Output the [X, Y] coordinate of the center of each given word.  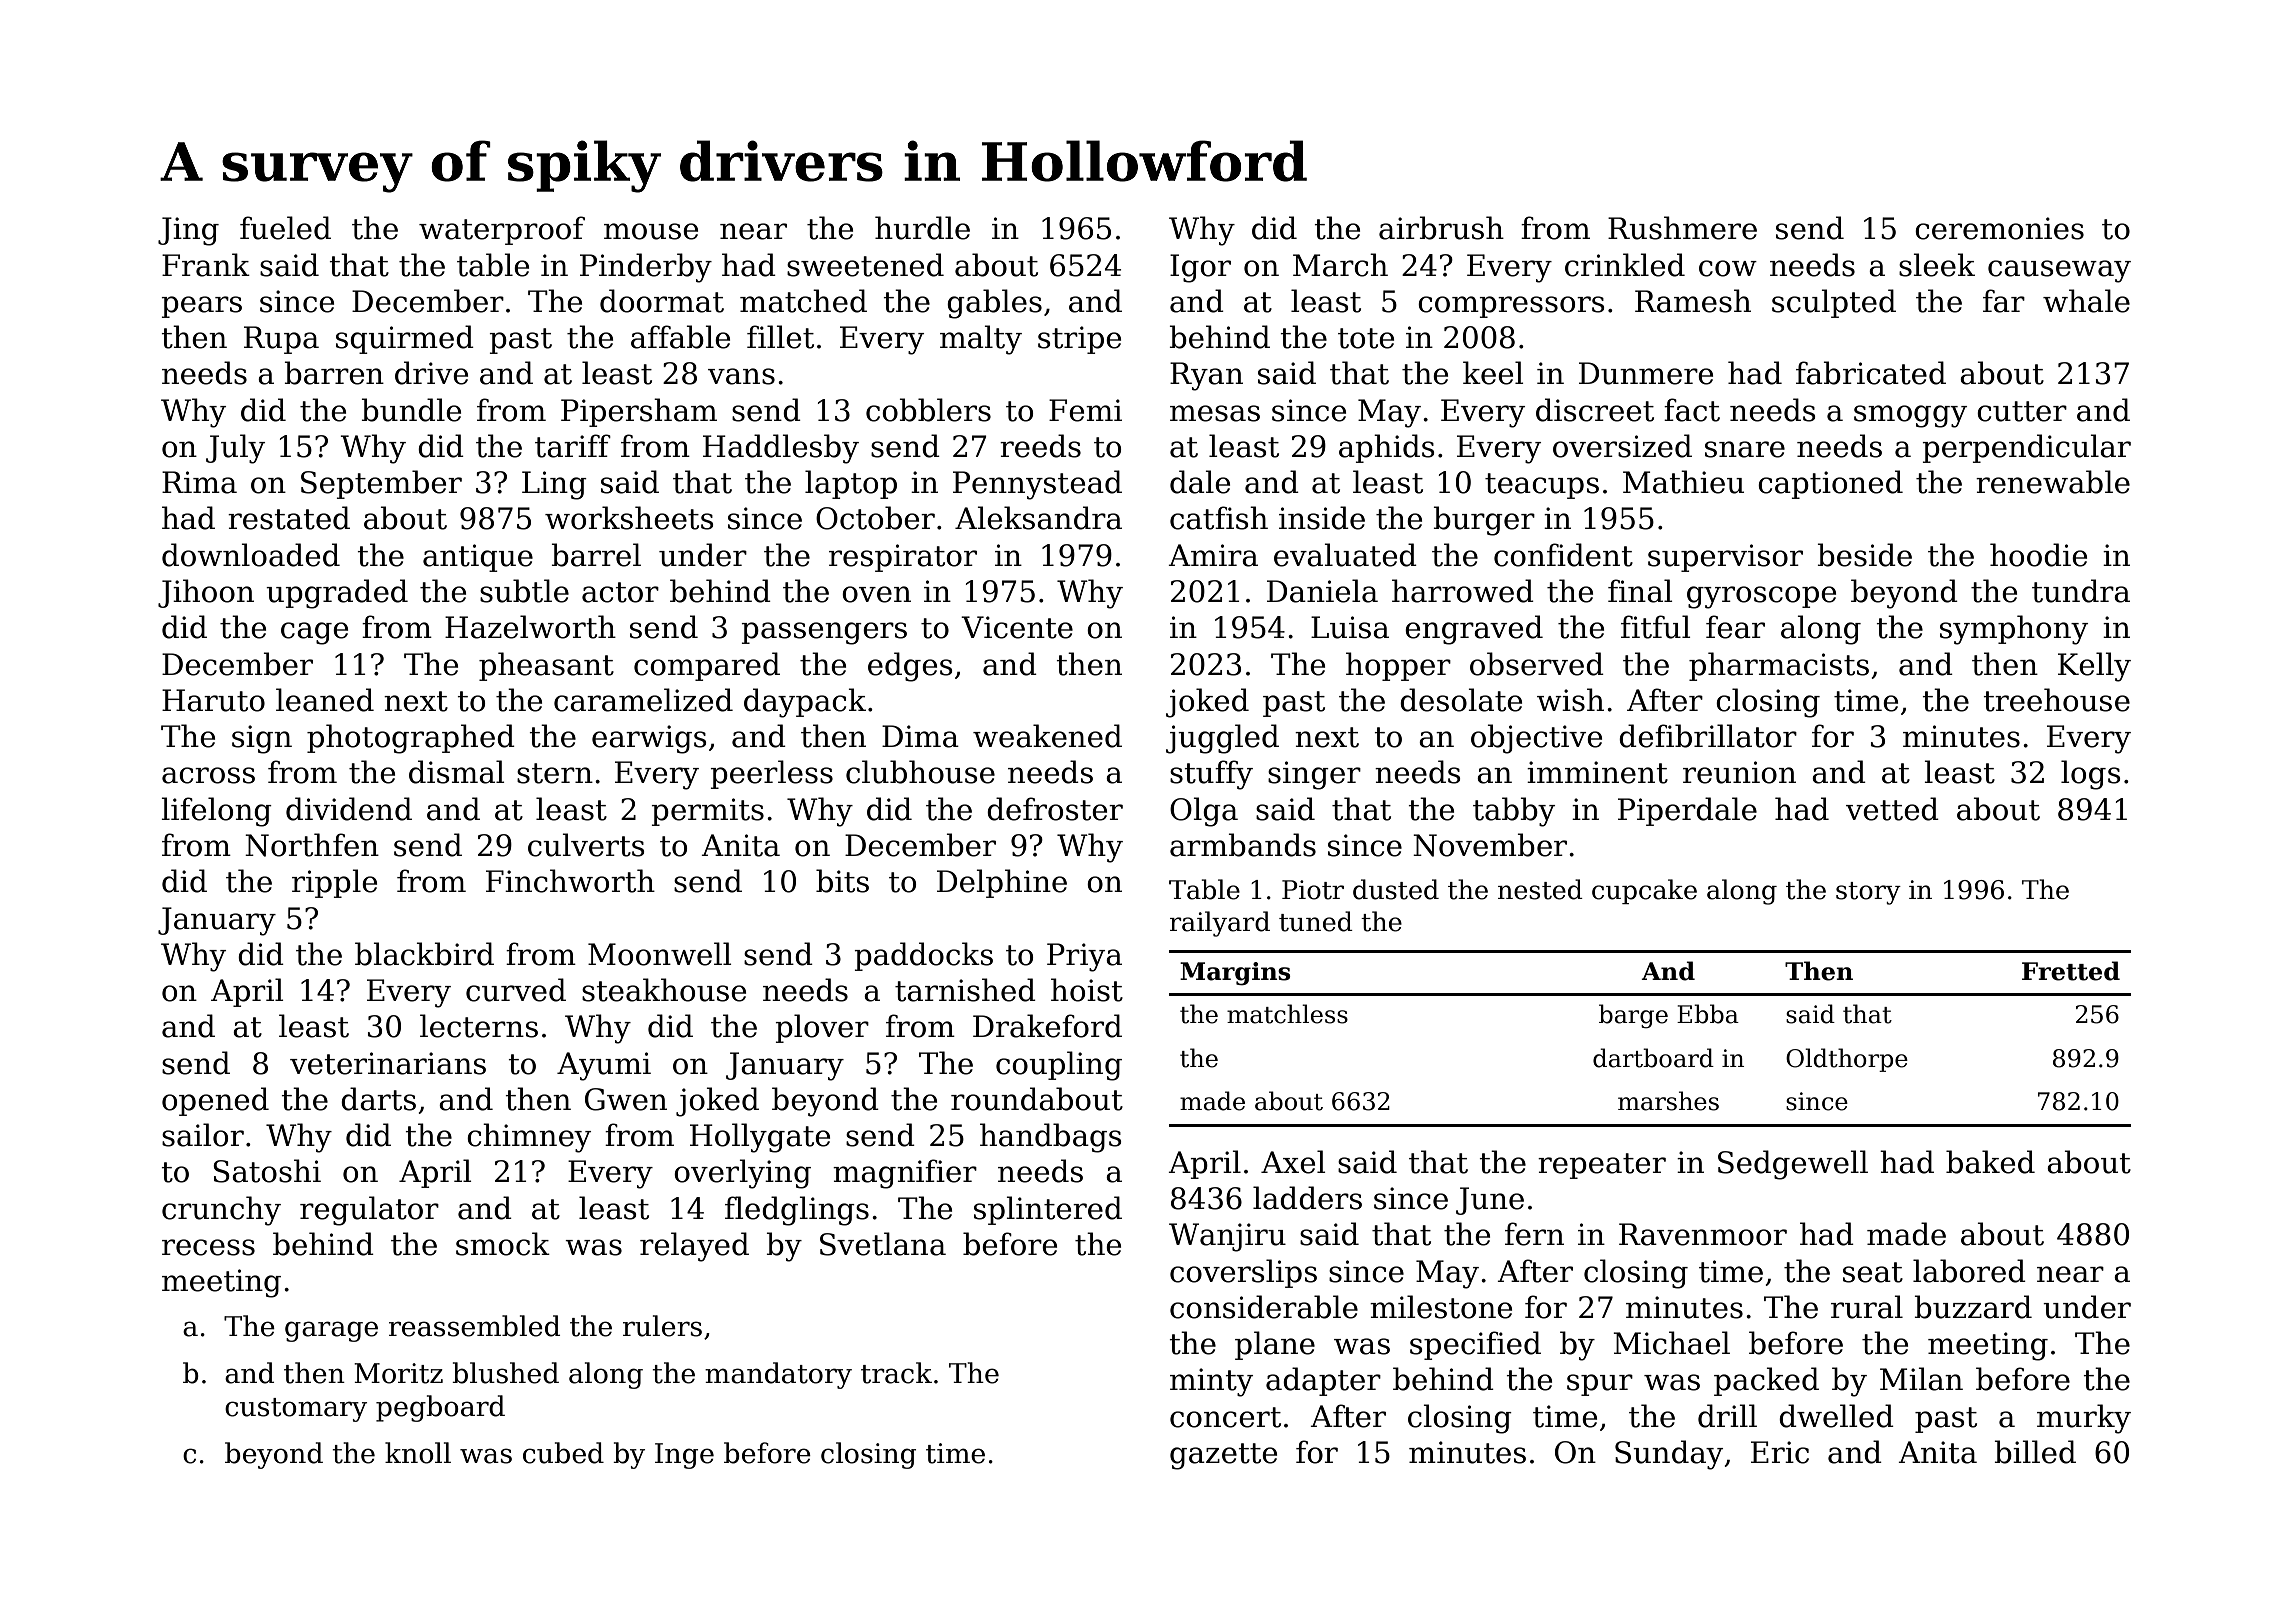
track [896, 1373]
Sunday [1669, 1455]
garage [331, 1331]
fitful [1656, 627]
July [235, 449]
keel [1493, 373]
